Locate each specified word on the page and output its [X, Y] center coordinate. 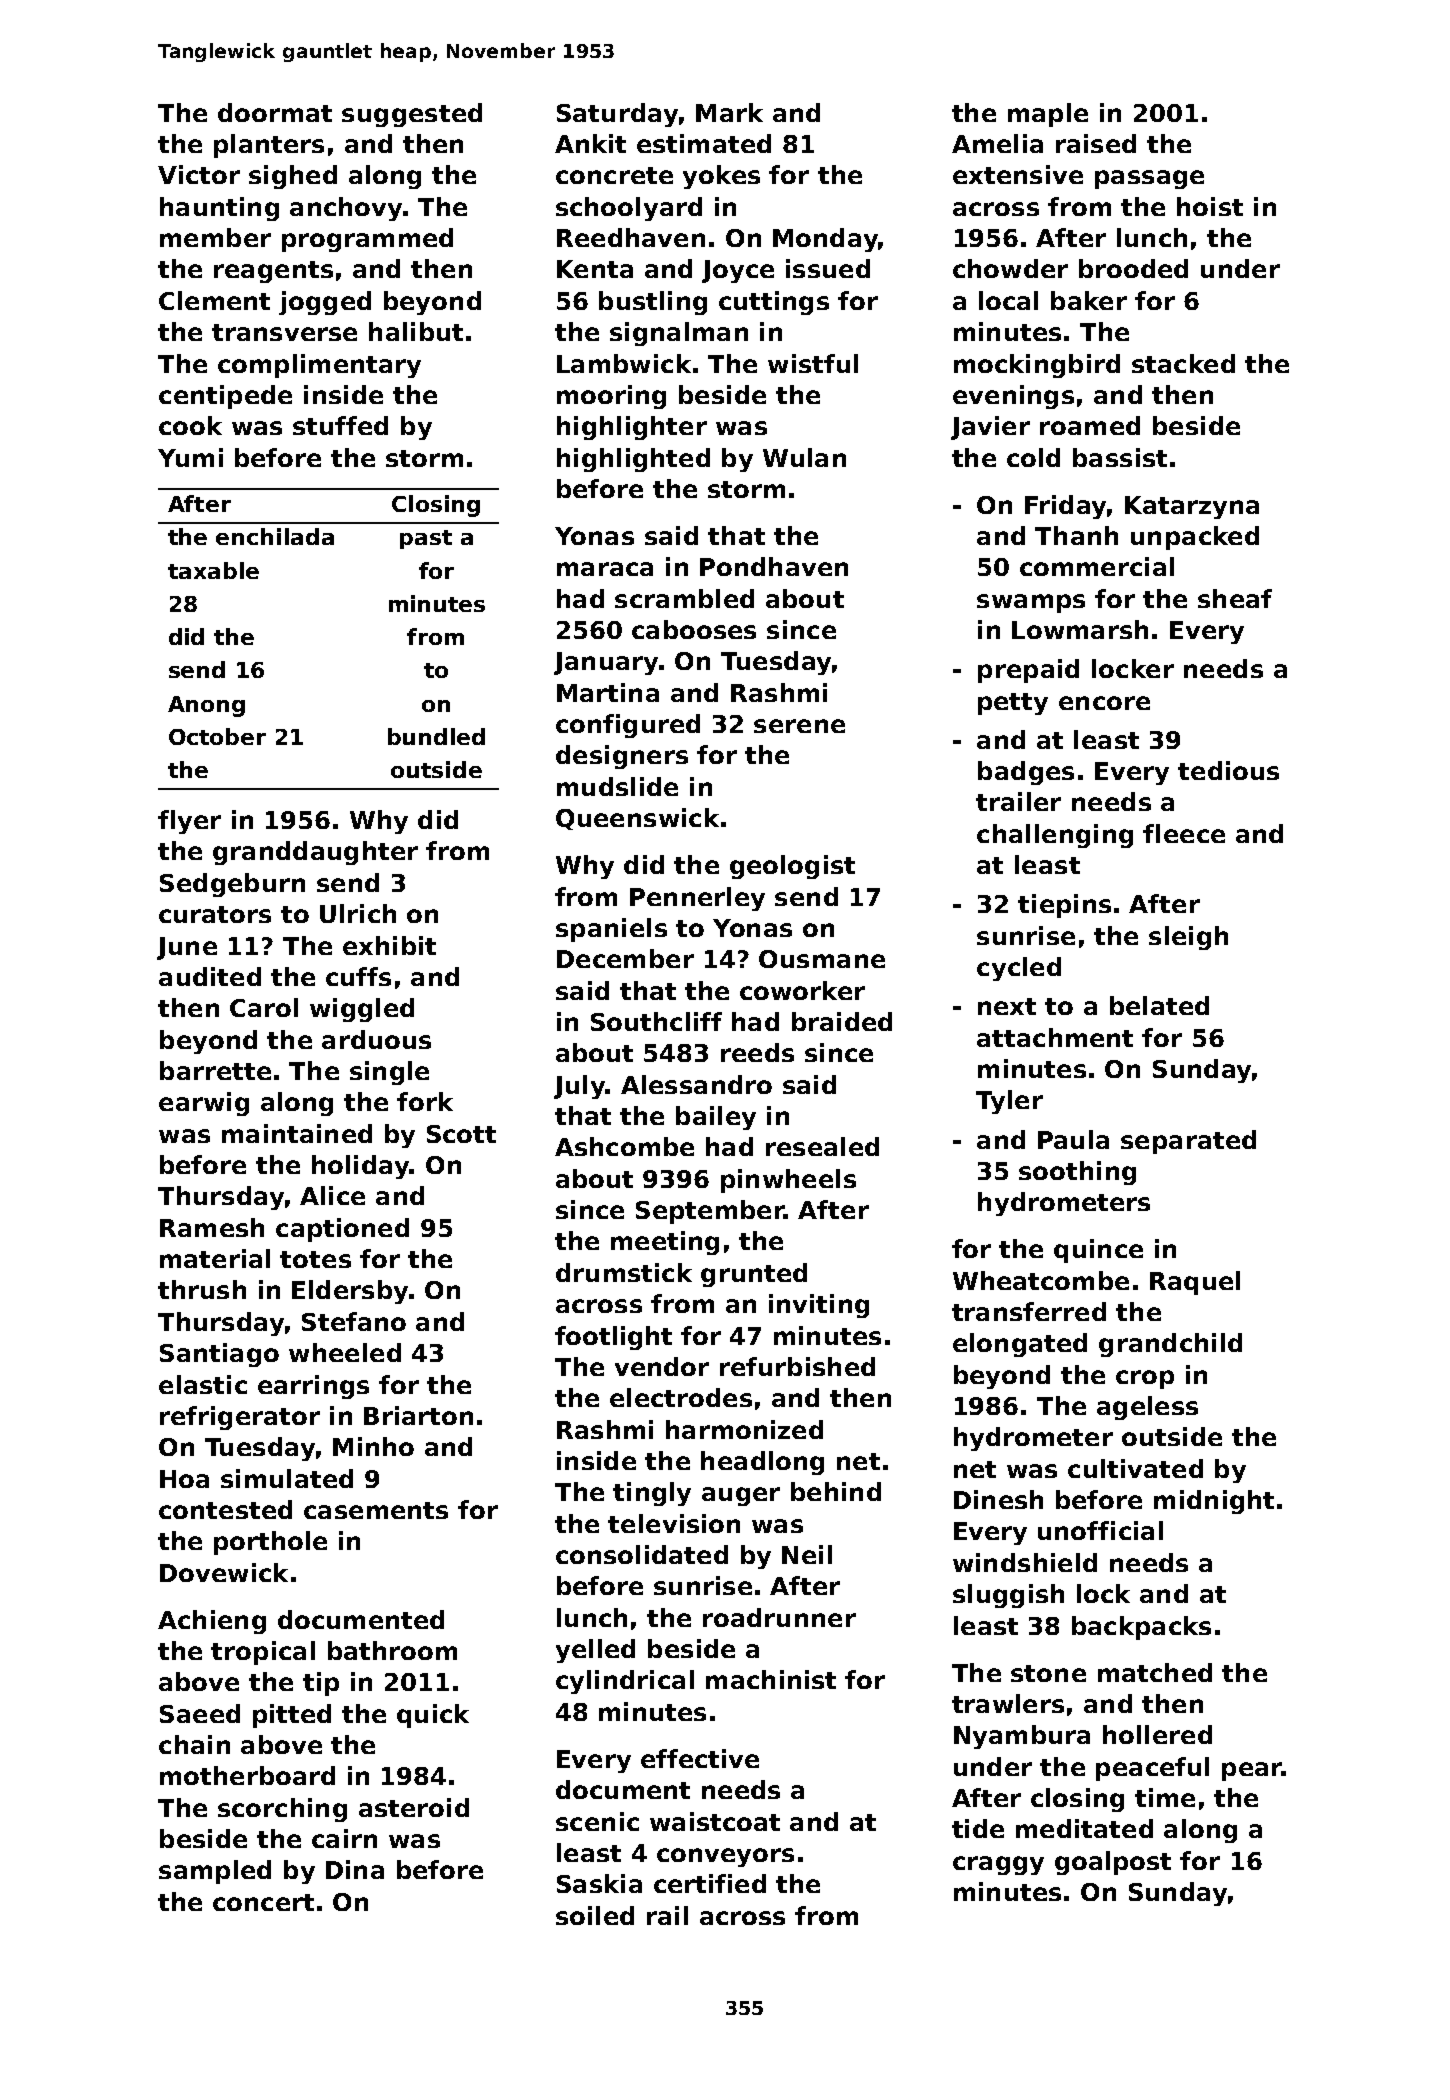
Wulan [804, 457]
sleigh [1188, 938]
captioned [342, 1230]
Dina [355, 1869]
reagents [273, 272]
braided [842, 1021]
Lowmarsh [1080, 629]
